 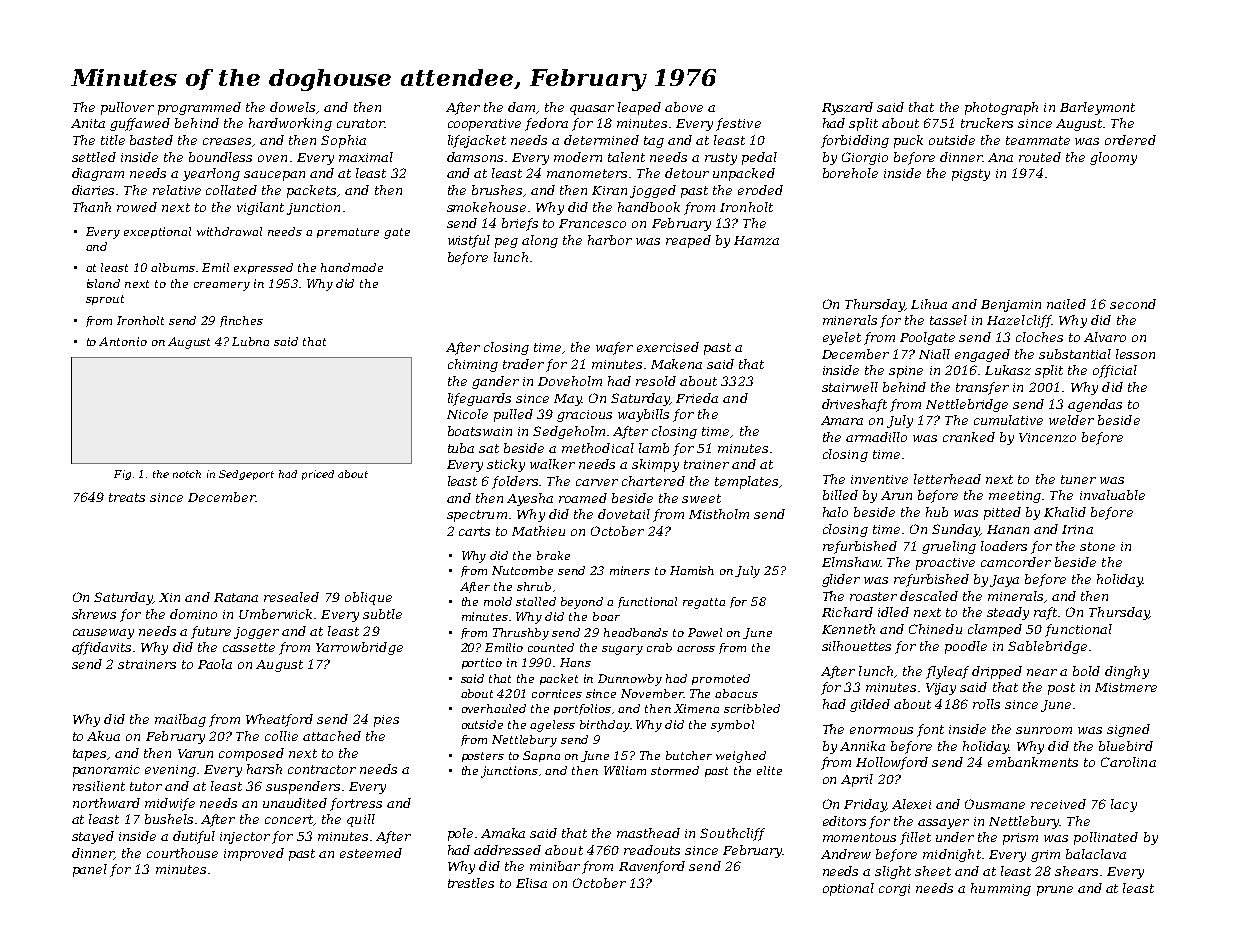 What do you see at coordinates (1097, 546) in the document?
I see `stone` at bounding box center [1097, 546].
